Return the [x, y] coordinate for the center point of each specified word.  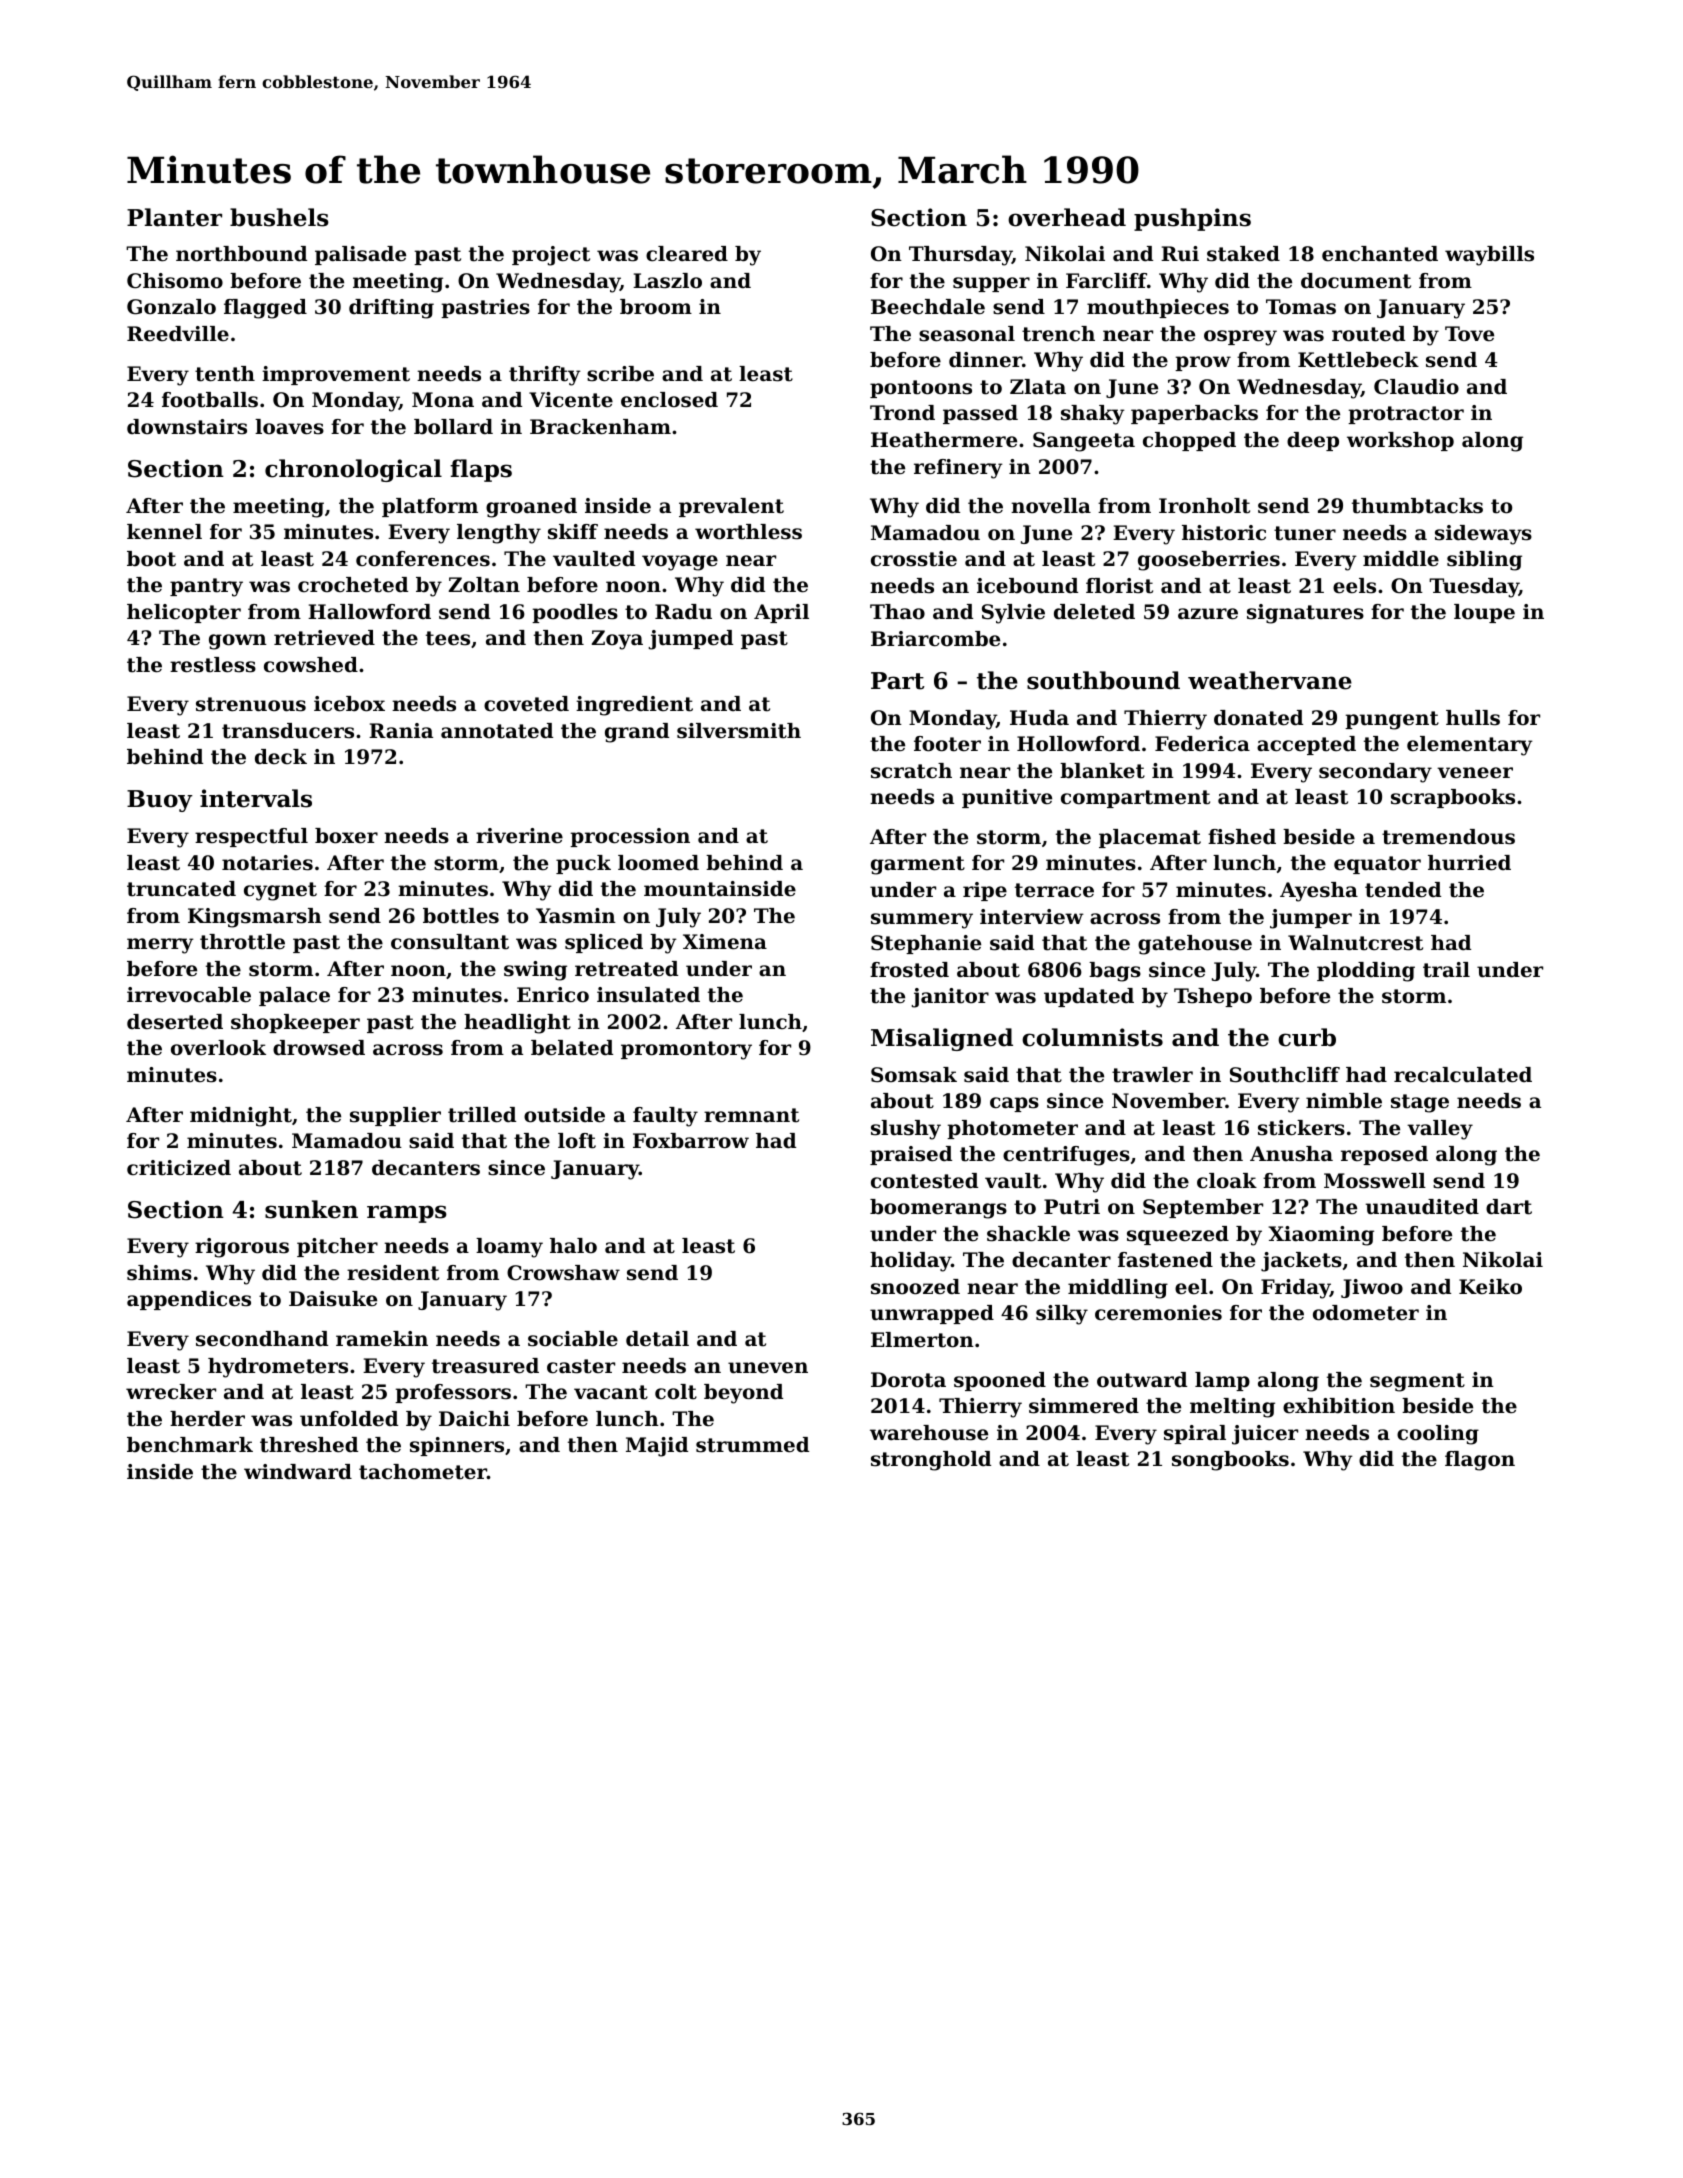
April [781, 613]
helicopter [184, 613]
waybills [1489, 256]
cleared [687, 254]
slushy [906, 1130]
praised [911, 1155]
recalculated [1463, 1075]
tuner [1305, 533]
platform [430, 507]
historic [1224, 533]
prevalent [731, 507]
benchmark [190, 1445]
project [551, 256]
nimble [1344, 1101]
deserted [175, 1022]
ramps [407, 1214]
